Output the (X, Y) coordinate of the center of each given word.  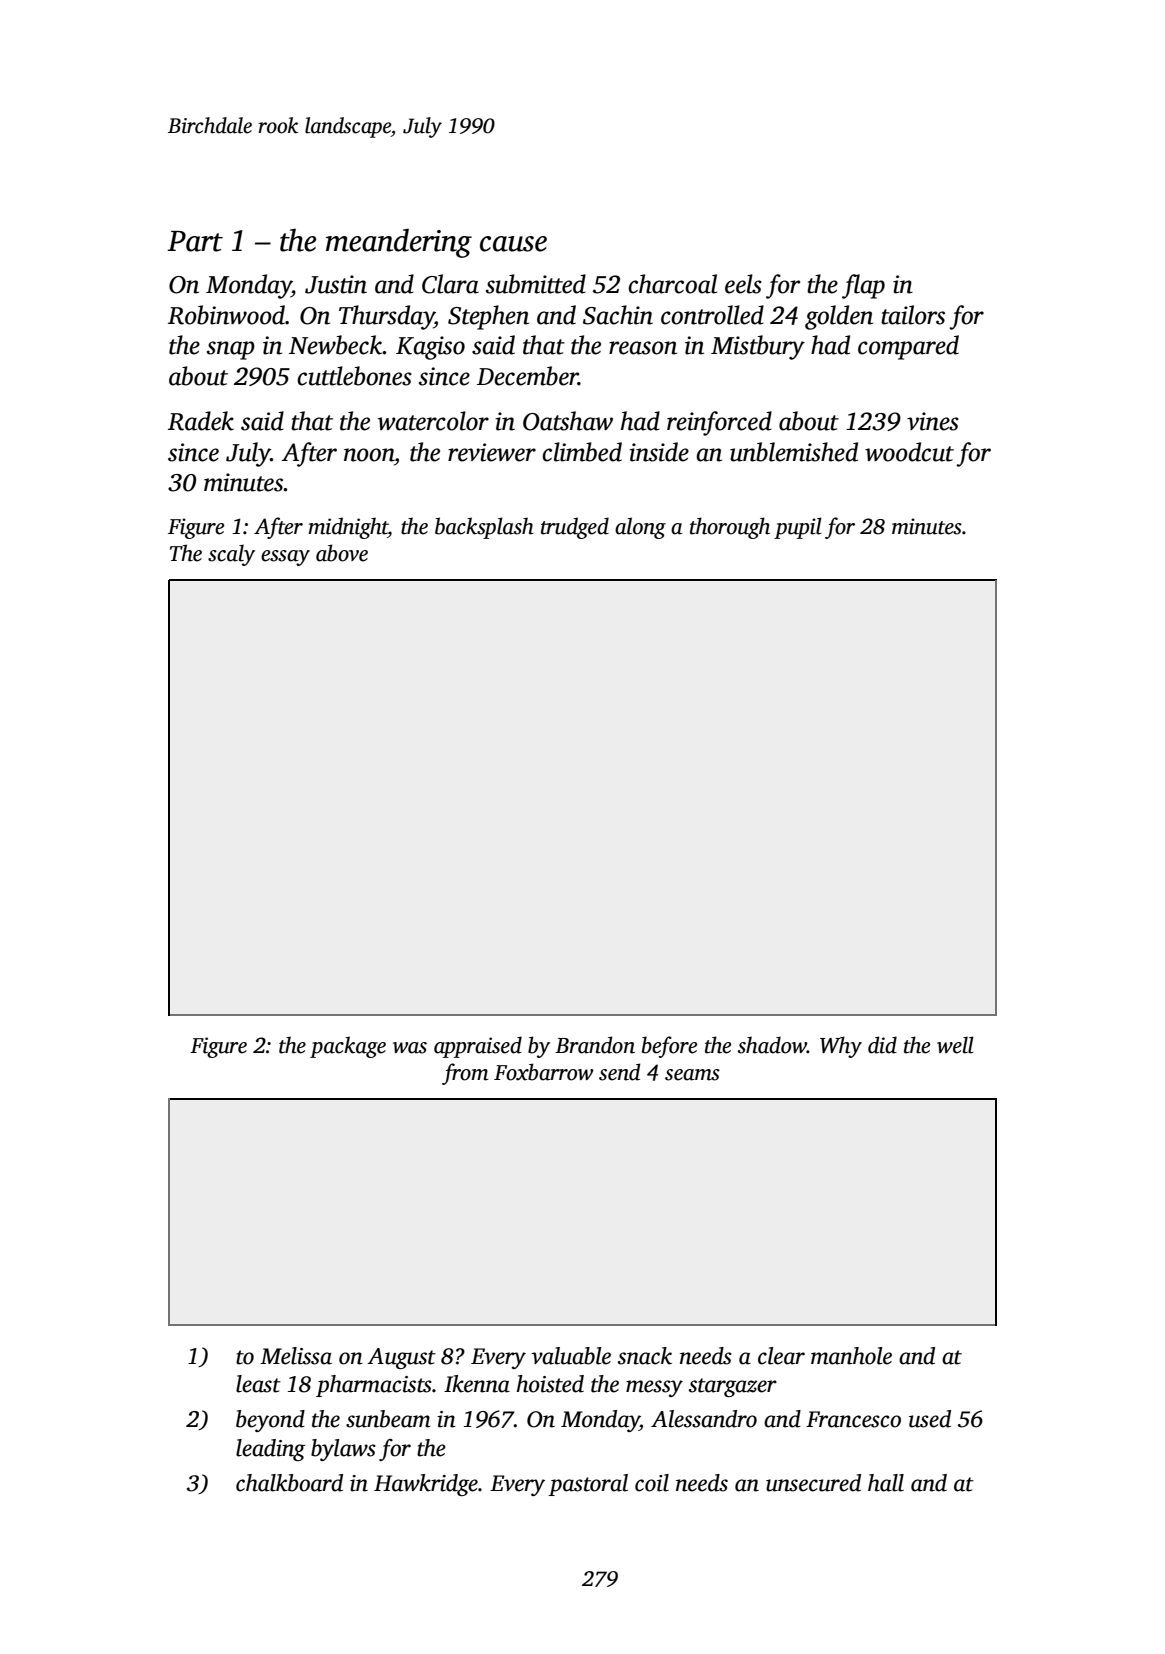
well (955, 1045)
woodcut (909, 452)
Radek (201, 421)
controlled (712, 315)
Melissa (296, 1356)
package (348, 1047)
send (619, 1072)
